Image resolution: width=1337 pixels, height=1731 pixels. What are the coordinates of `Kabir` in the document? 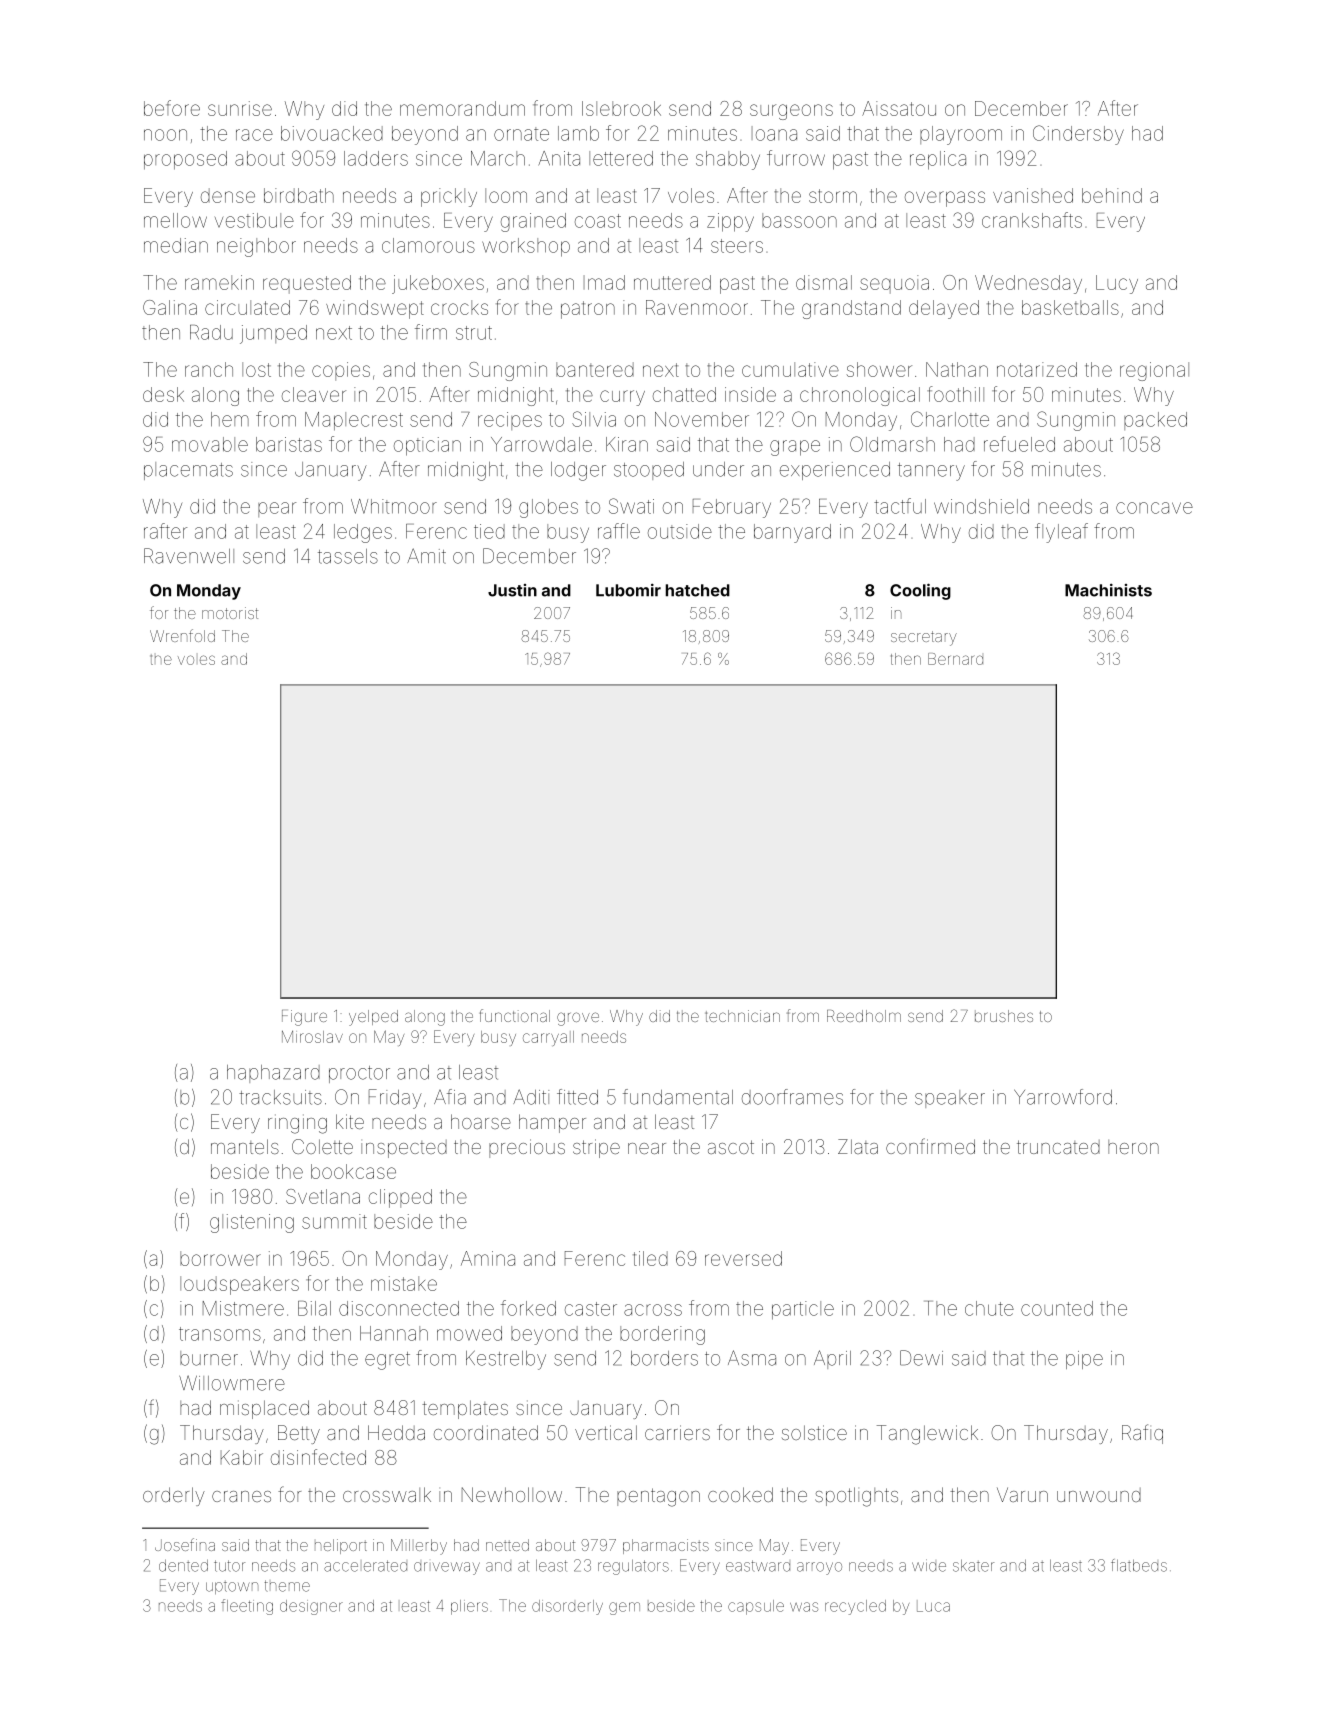 It's located at (242, 1457).
